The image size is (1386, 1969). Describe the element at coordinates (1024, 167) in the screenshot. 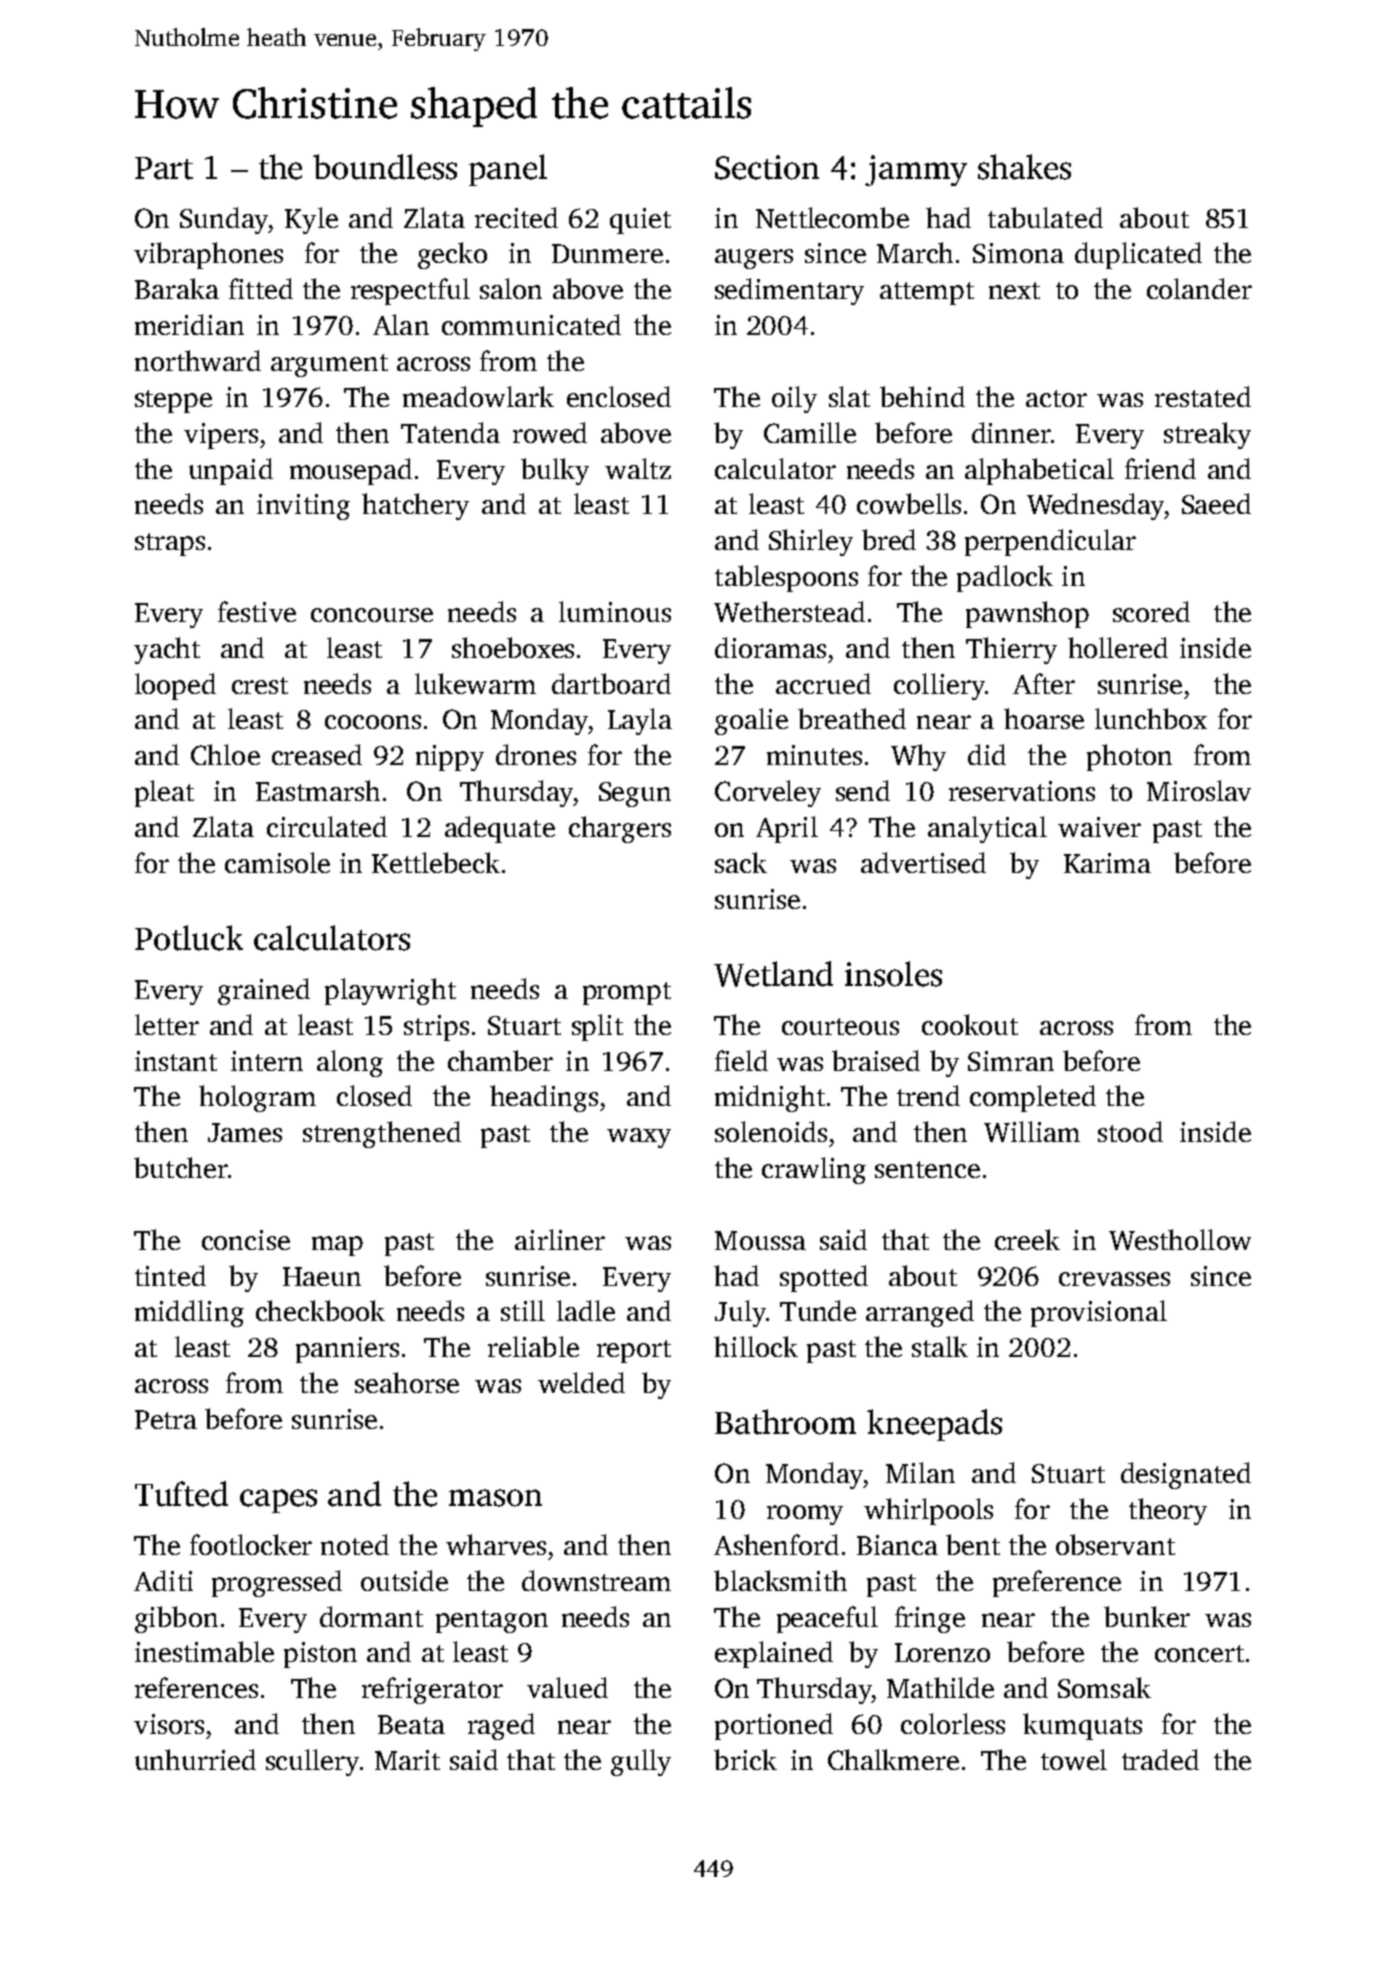

I see `shakes` at that location.
